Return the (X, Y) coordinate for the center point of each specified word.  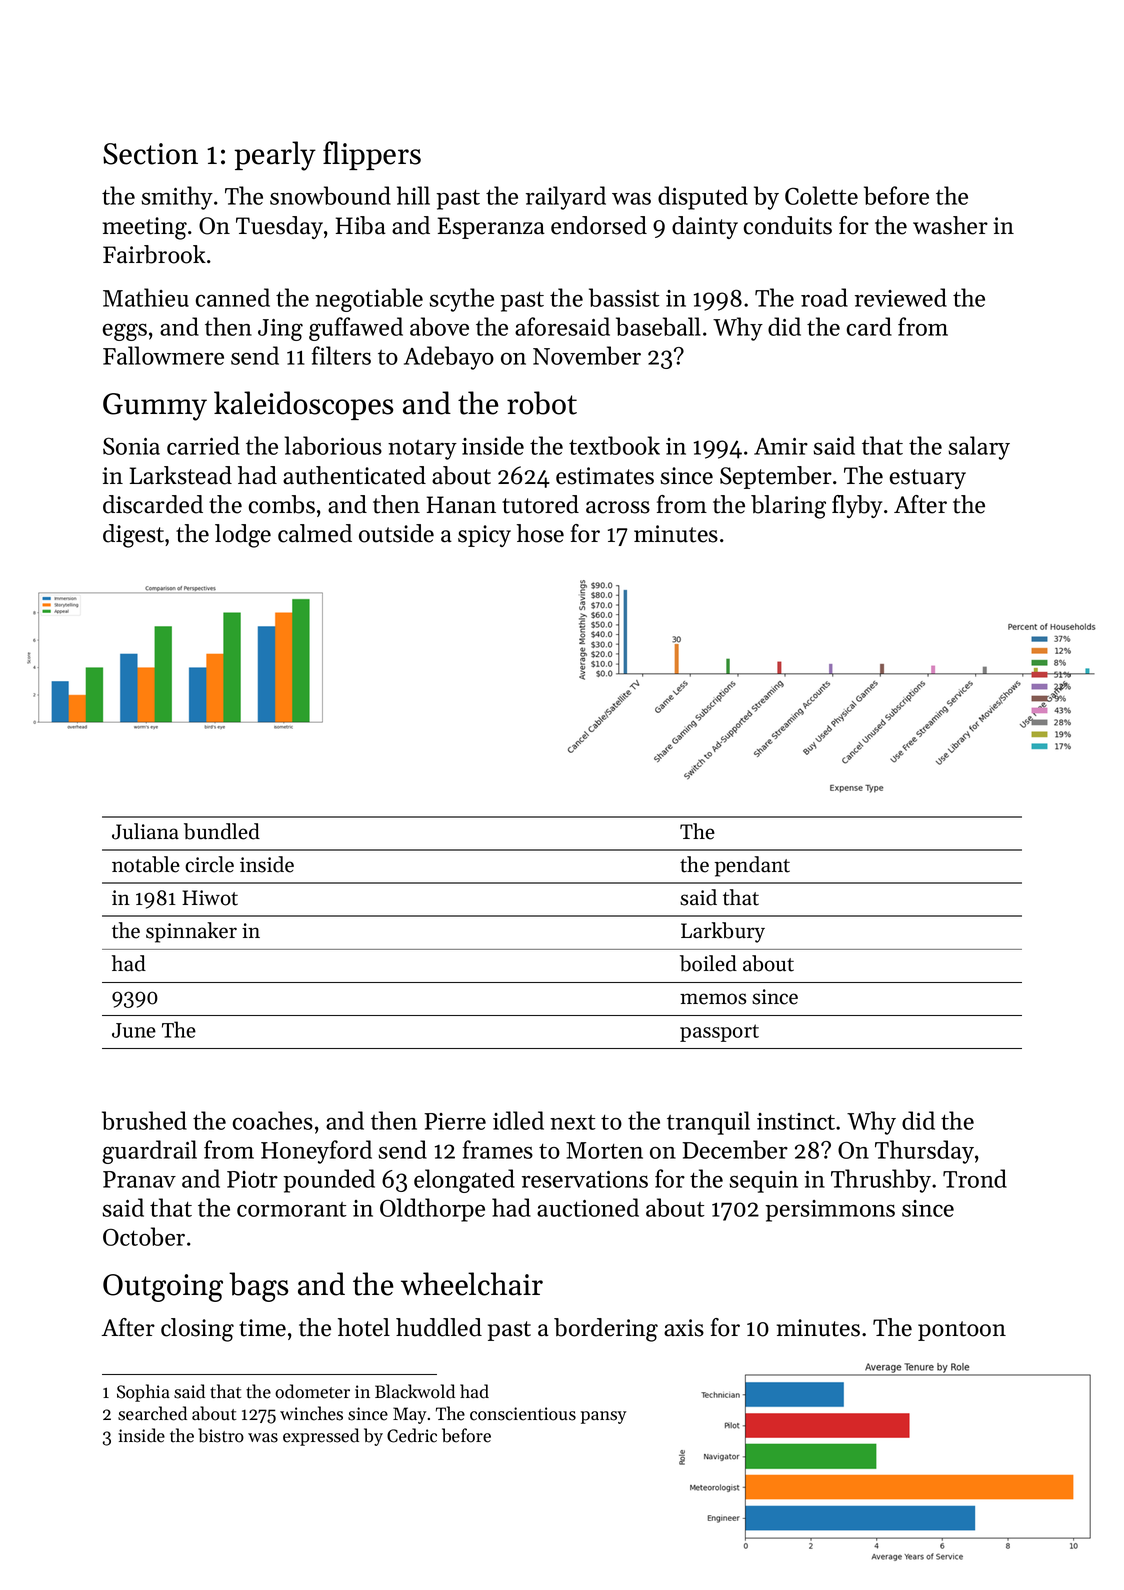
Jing (280, 330)
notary (422, 450)
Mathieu (146, 297)
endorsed (599, 225)
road (824, 297)
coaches (273, 1120)
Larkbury (723, 932)
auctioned (588, 1207)
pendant (752, 866)
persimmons (830, 1211)
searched (152, 1413)
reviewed (901, 297)
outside (396, 533)
